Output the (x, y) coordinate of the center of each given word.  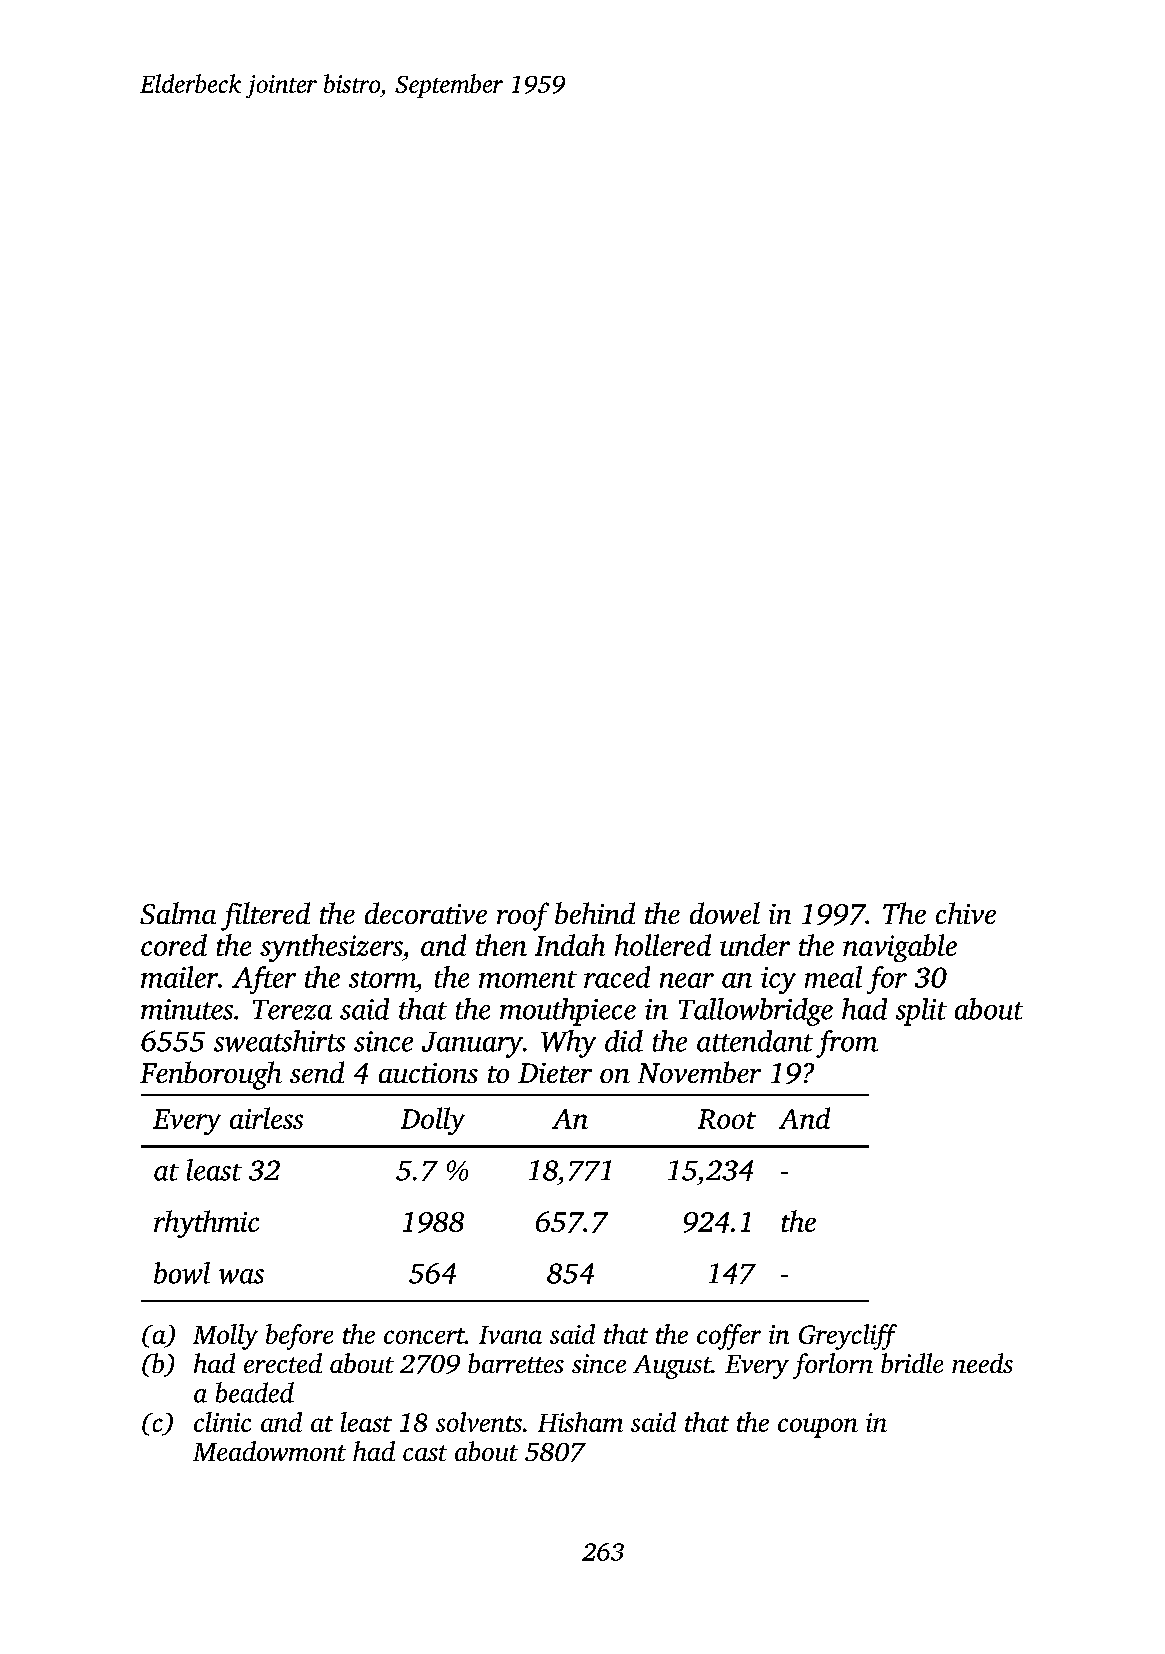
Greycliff (848, 1337)
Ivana (510, 1335)
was (241, 1276)
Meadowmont (269, 1451)
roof (523, 916)
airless (266, 1118)
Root (727, 1119)
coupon (818, 1428)
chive (966, 913)
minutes (187, 1009)
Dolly (433, 1121)
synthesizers (331, 948)
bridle (912, 1363)
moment (528, 979)
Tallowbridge (756, 1012)
